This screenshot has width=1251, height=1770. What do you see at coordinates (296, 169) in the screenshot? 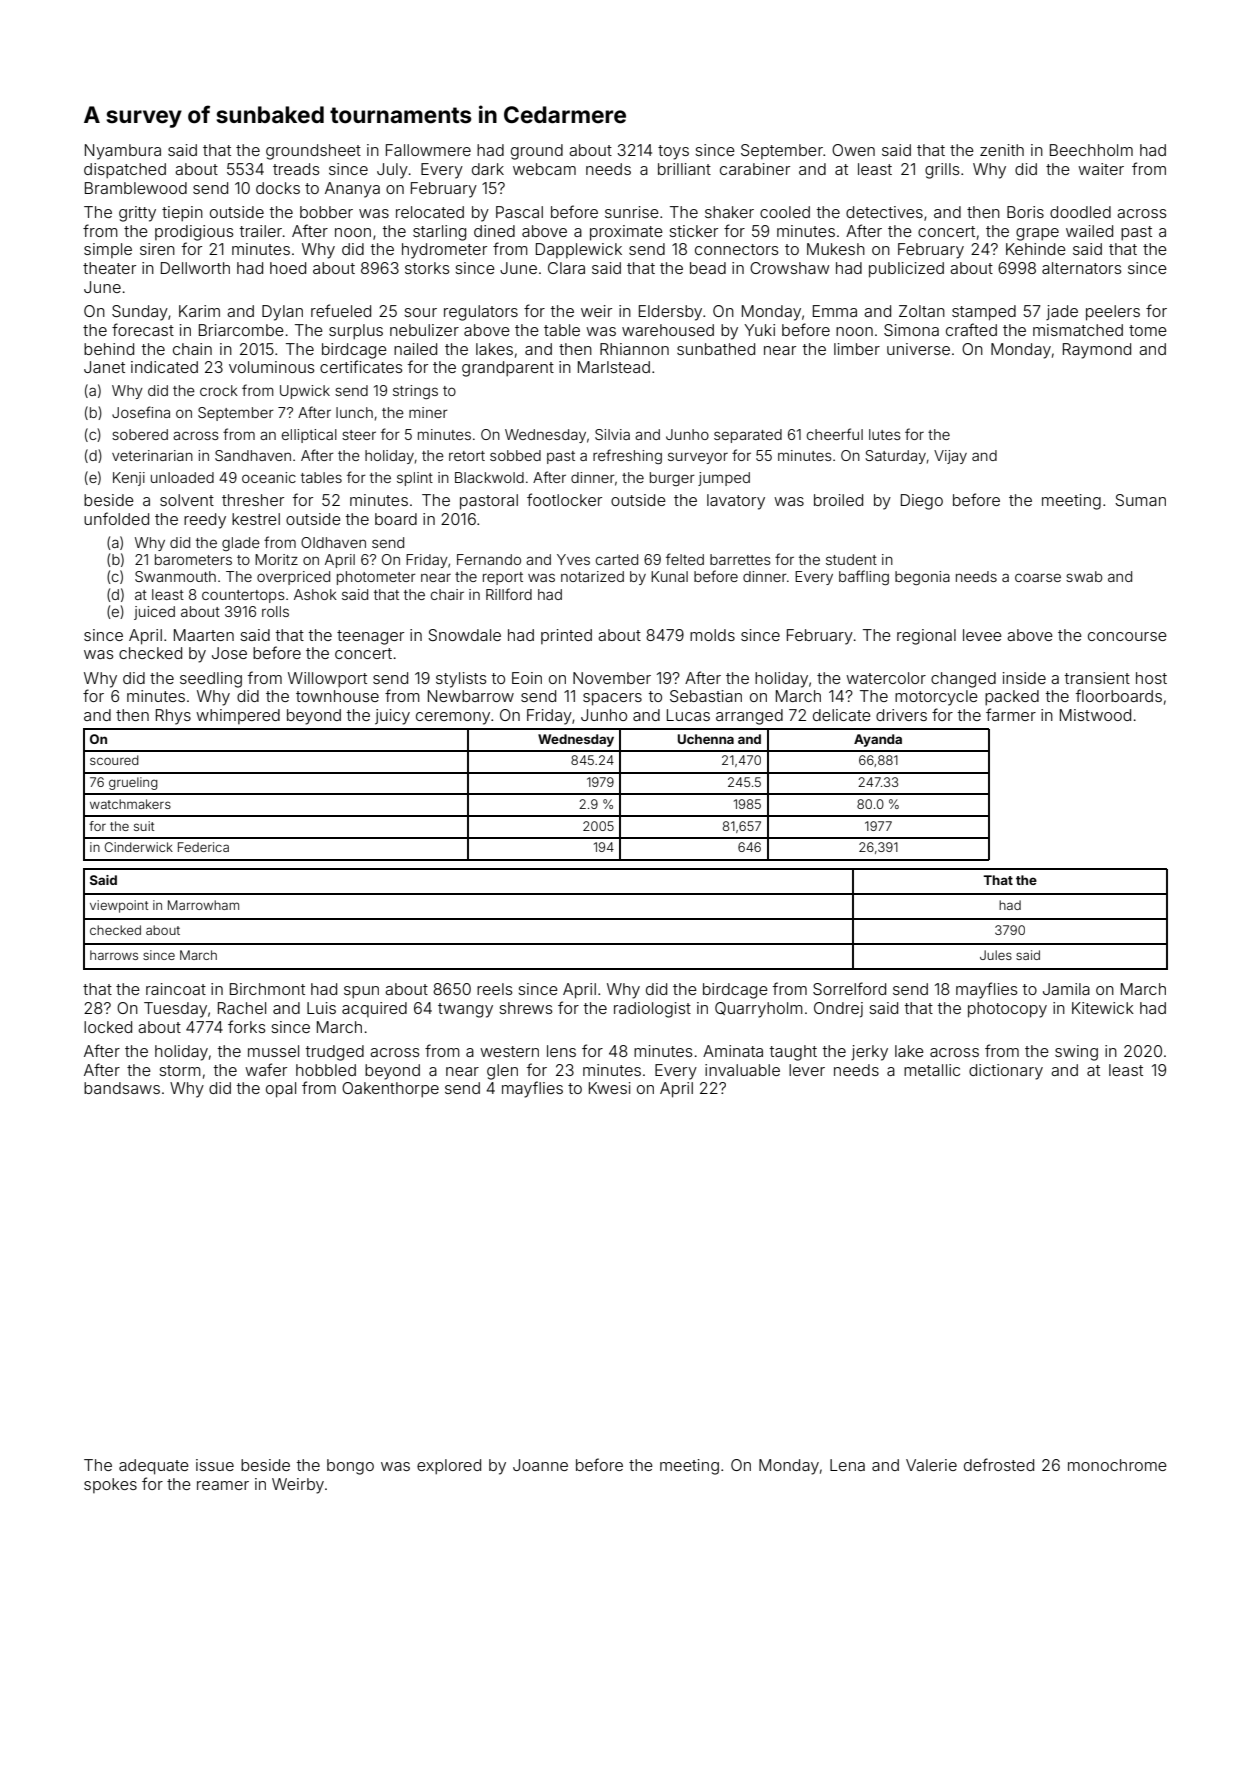
I see `treads` at bounding box center [296, 169].
